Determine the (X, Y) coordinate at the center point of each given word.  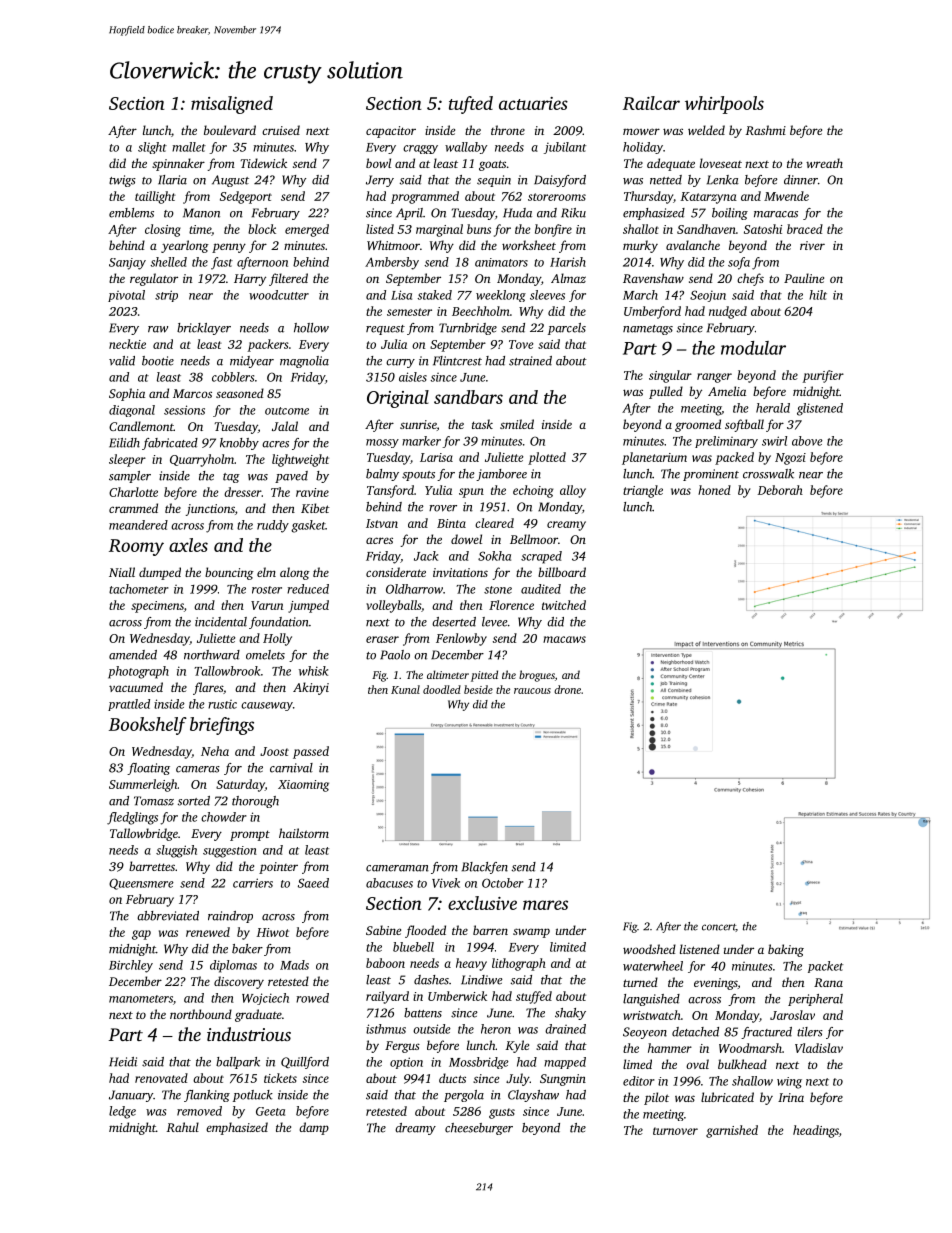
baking (786, 950)
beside (478, 689)
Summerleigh (143, 785)
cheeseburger (479, 1129)
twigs (122, 181)
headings (816, 1131)
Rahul (183, 1127)
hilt (818, 295)
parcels (567, 329)
